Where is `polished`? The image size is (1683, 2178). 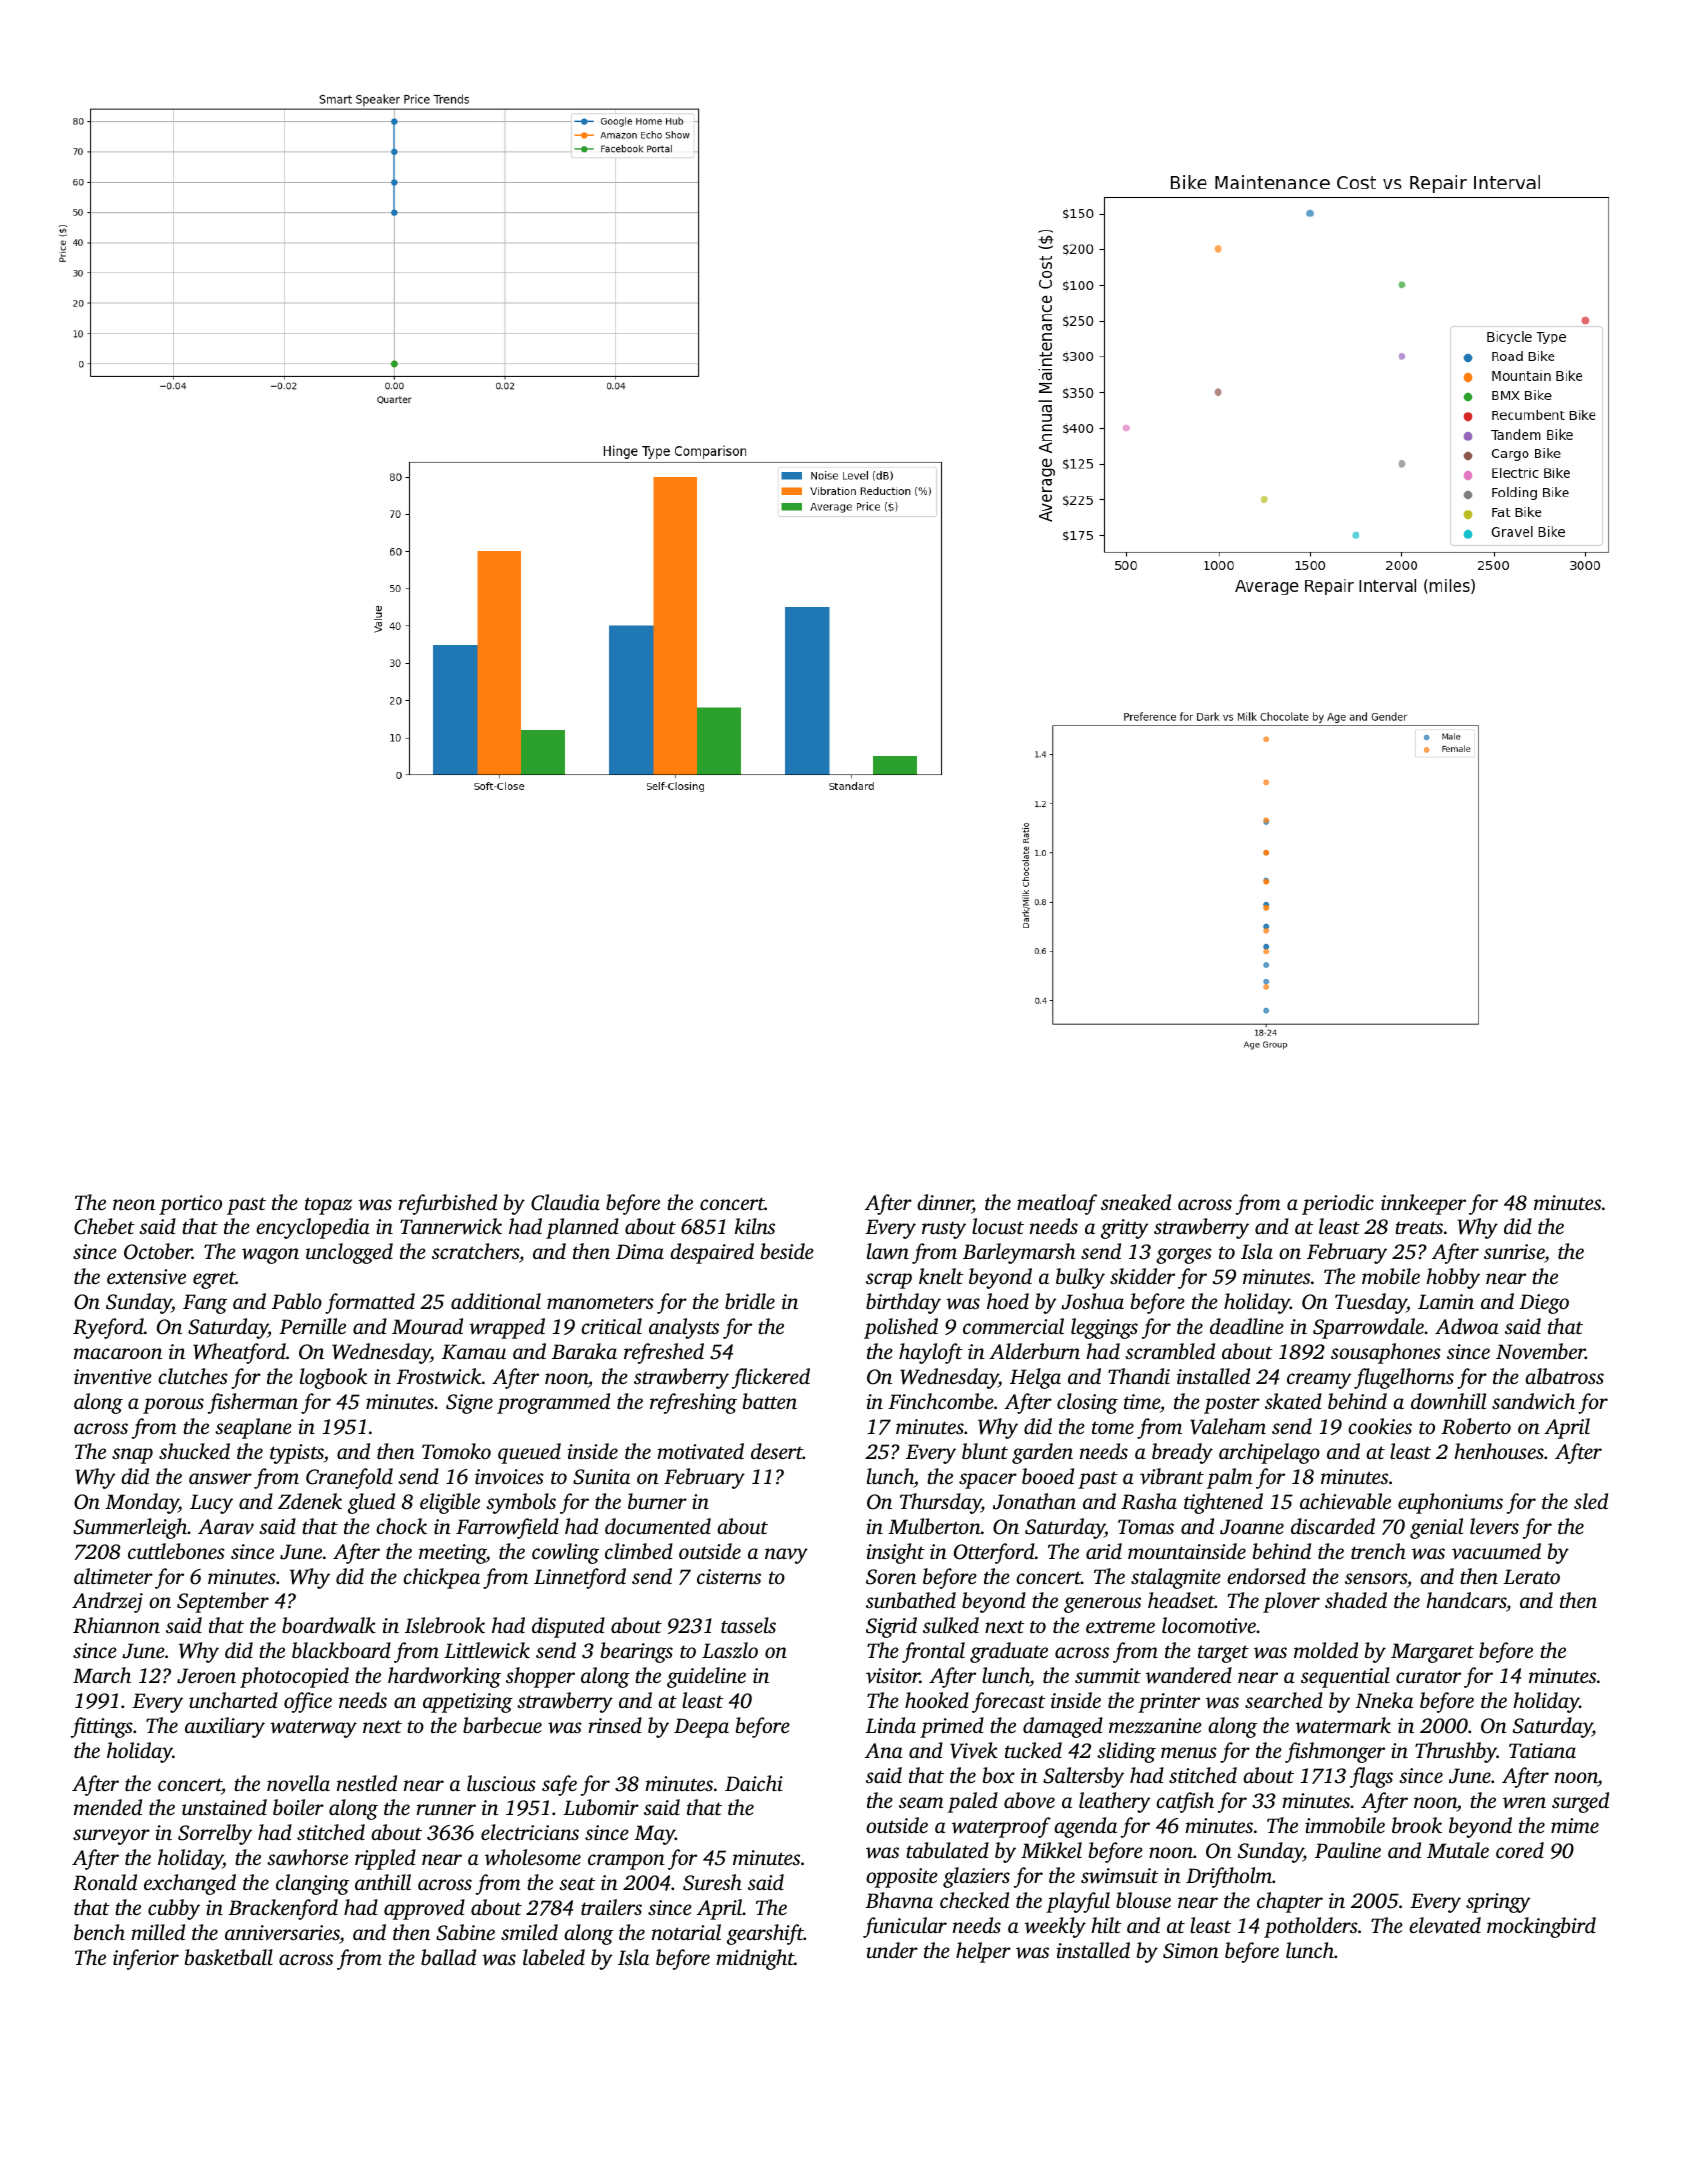
polished is located at coordinates (901, 1328).
